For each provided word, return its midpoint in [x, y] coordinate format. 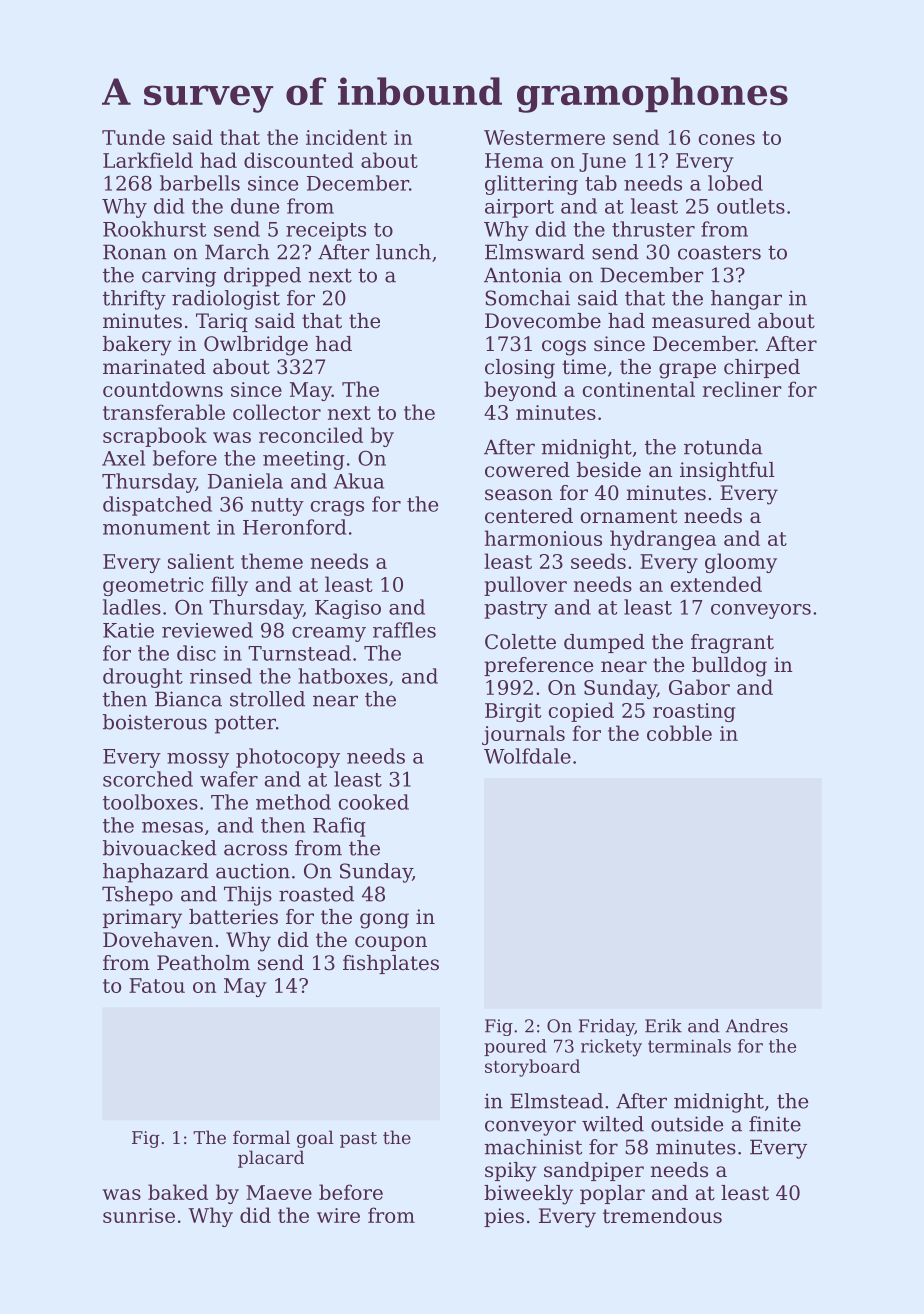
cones [727, 139]
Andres [757, 1026]
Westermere [544, 137]
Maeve [279, 1192]
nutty [277, 507]
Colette [520, 642]
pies [504, 1217]
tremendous [662, 1216]
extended [716, 584]
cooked [374, 802]
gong [384, 921]
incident [346, 137]
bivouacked [160, 848]
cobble [679, 733]
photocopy [288, 758]
